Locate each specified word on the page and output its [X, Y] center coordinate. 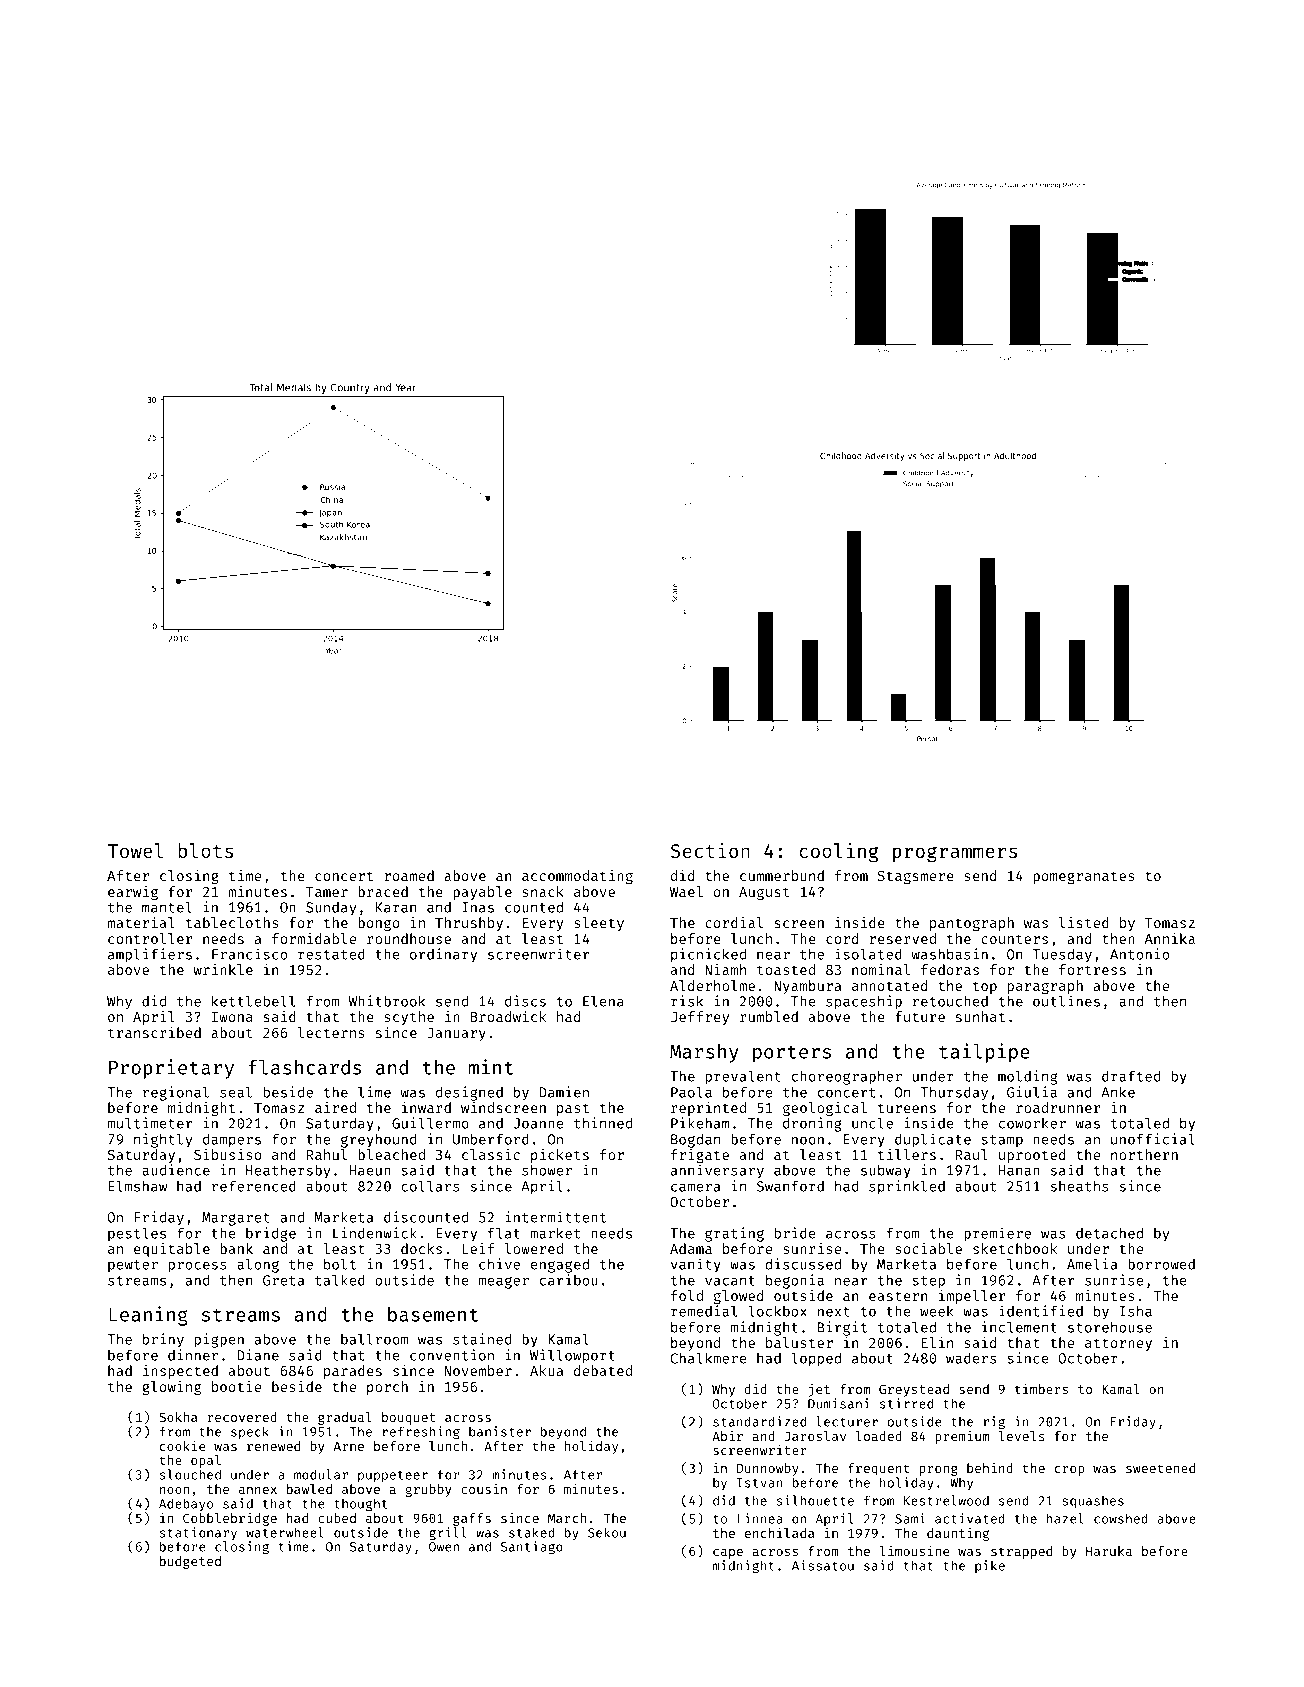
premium [962, 1437]
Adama [691, 1248]
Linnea [760, 1518]
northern [1144, 1154]
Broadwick [509, 1016]
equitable [172, 1250]
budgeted [190, 1562]
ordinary [443, 955]
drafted [1131, 1076]
